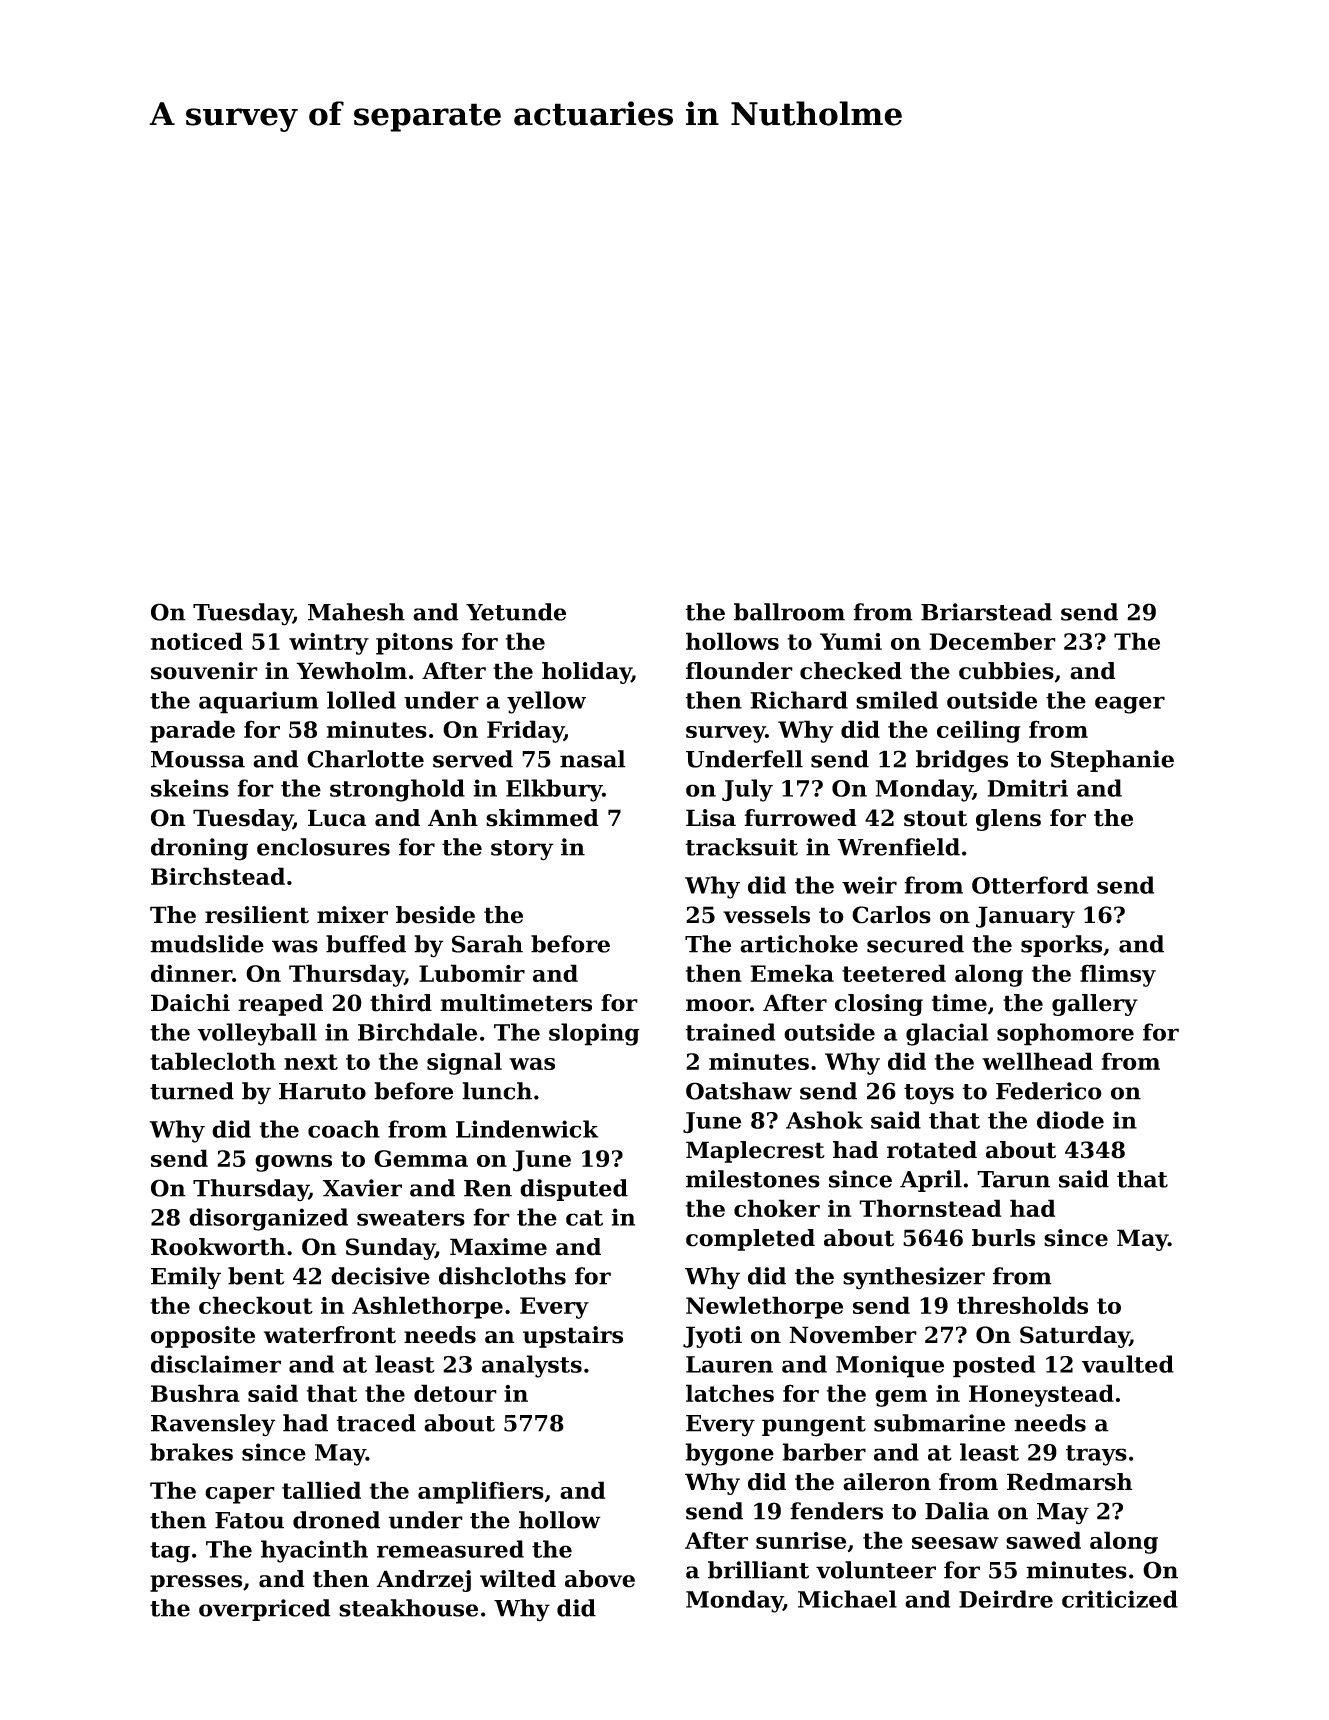 The width and height of the page is (1329, 1720). What do you see at coordinates (258, 702) in the page?
I see `aquarium` at bounding box center [258, 702].
